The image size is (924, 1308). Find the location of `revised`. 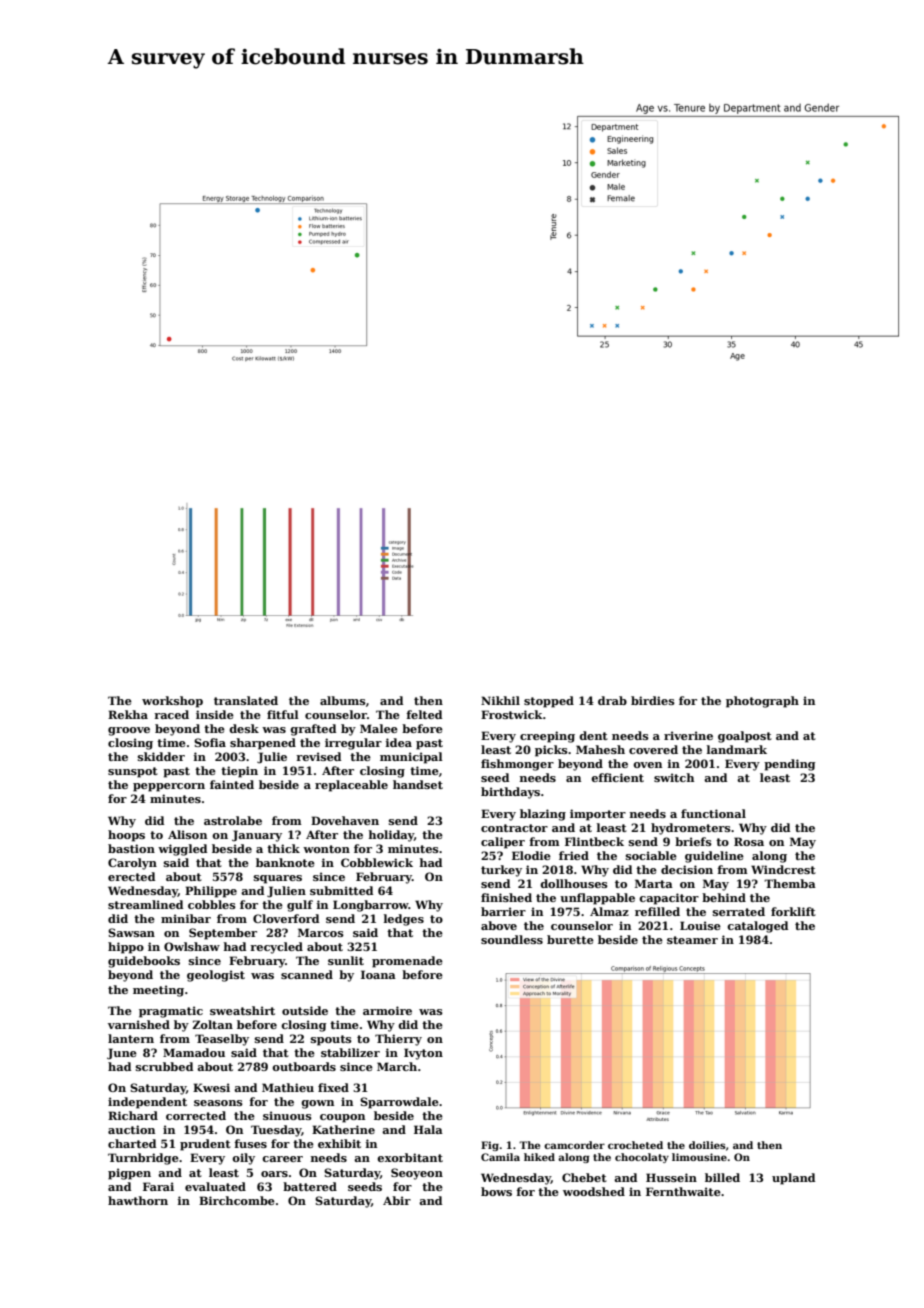

revised is located at coordinates (318, 756).
